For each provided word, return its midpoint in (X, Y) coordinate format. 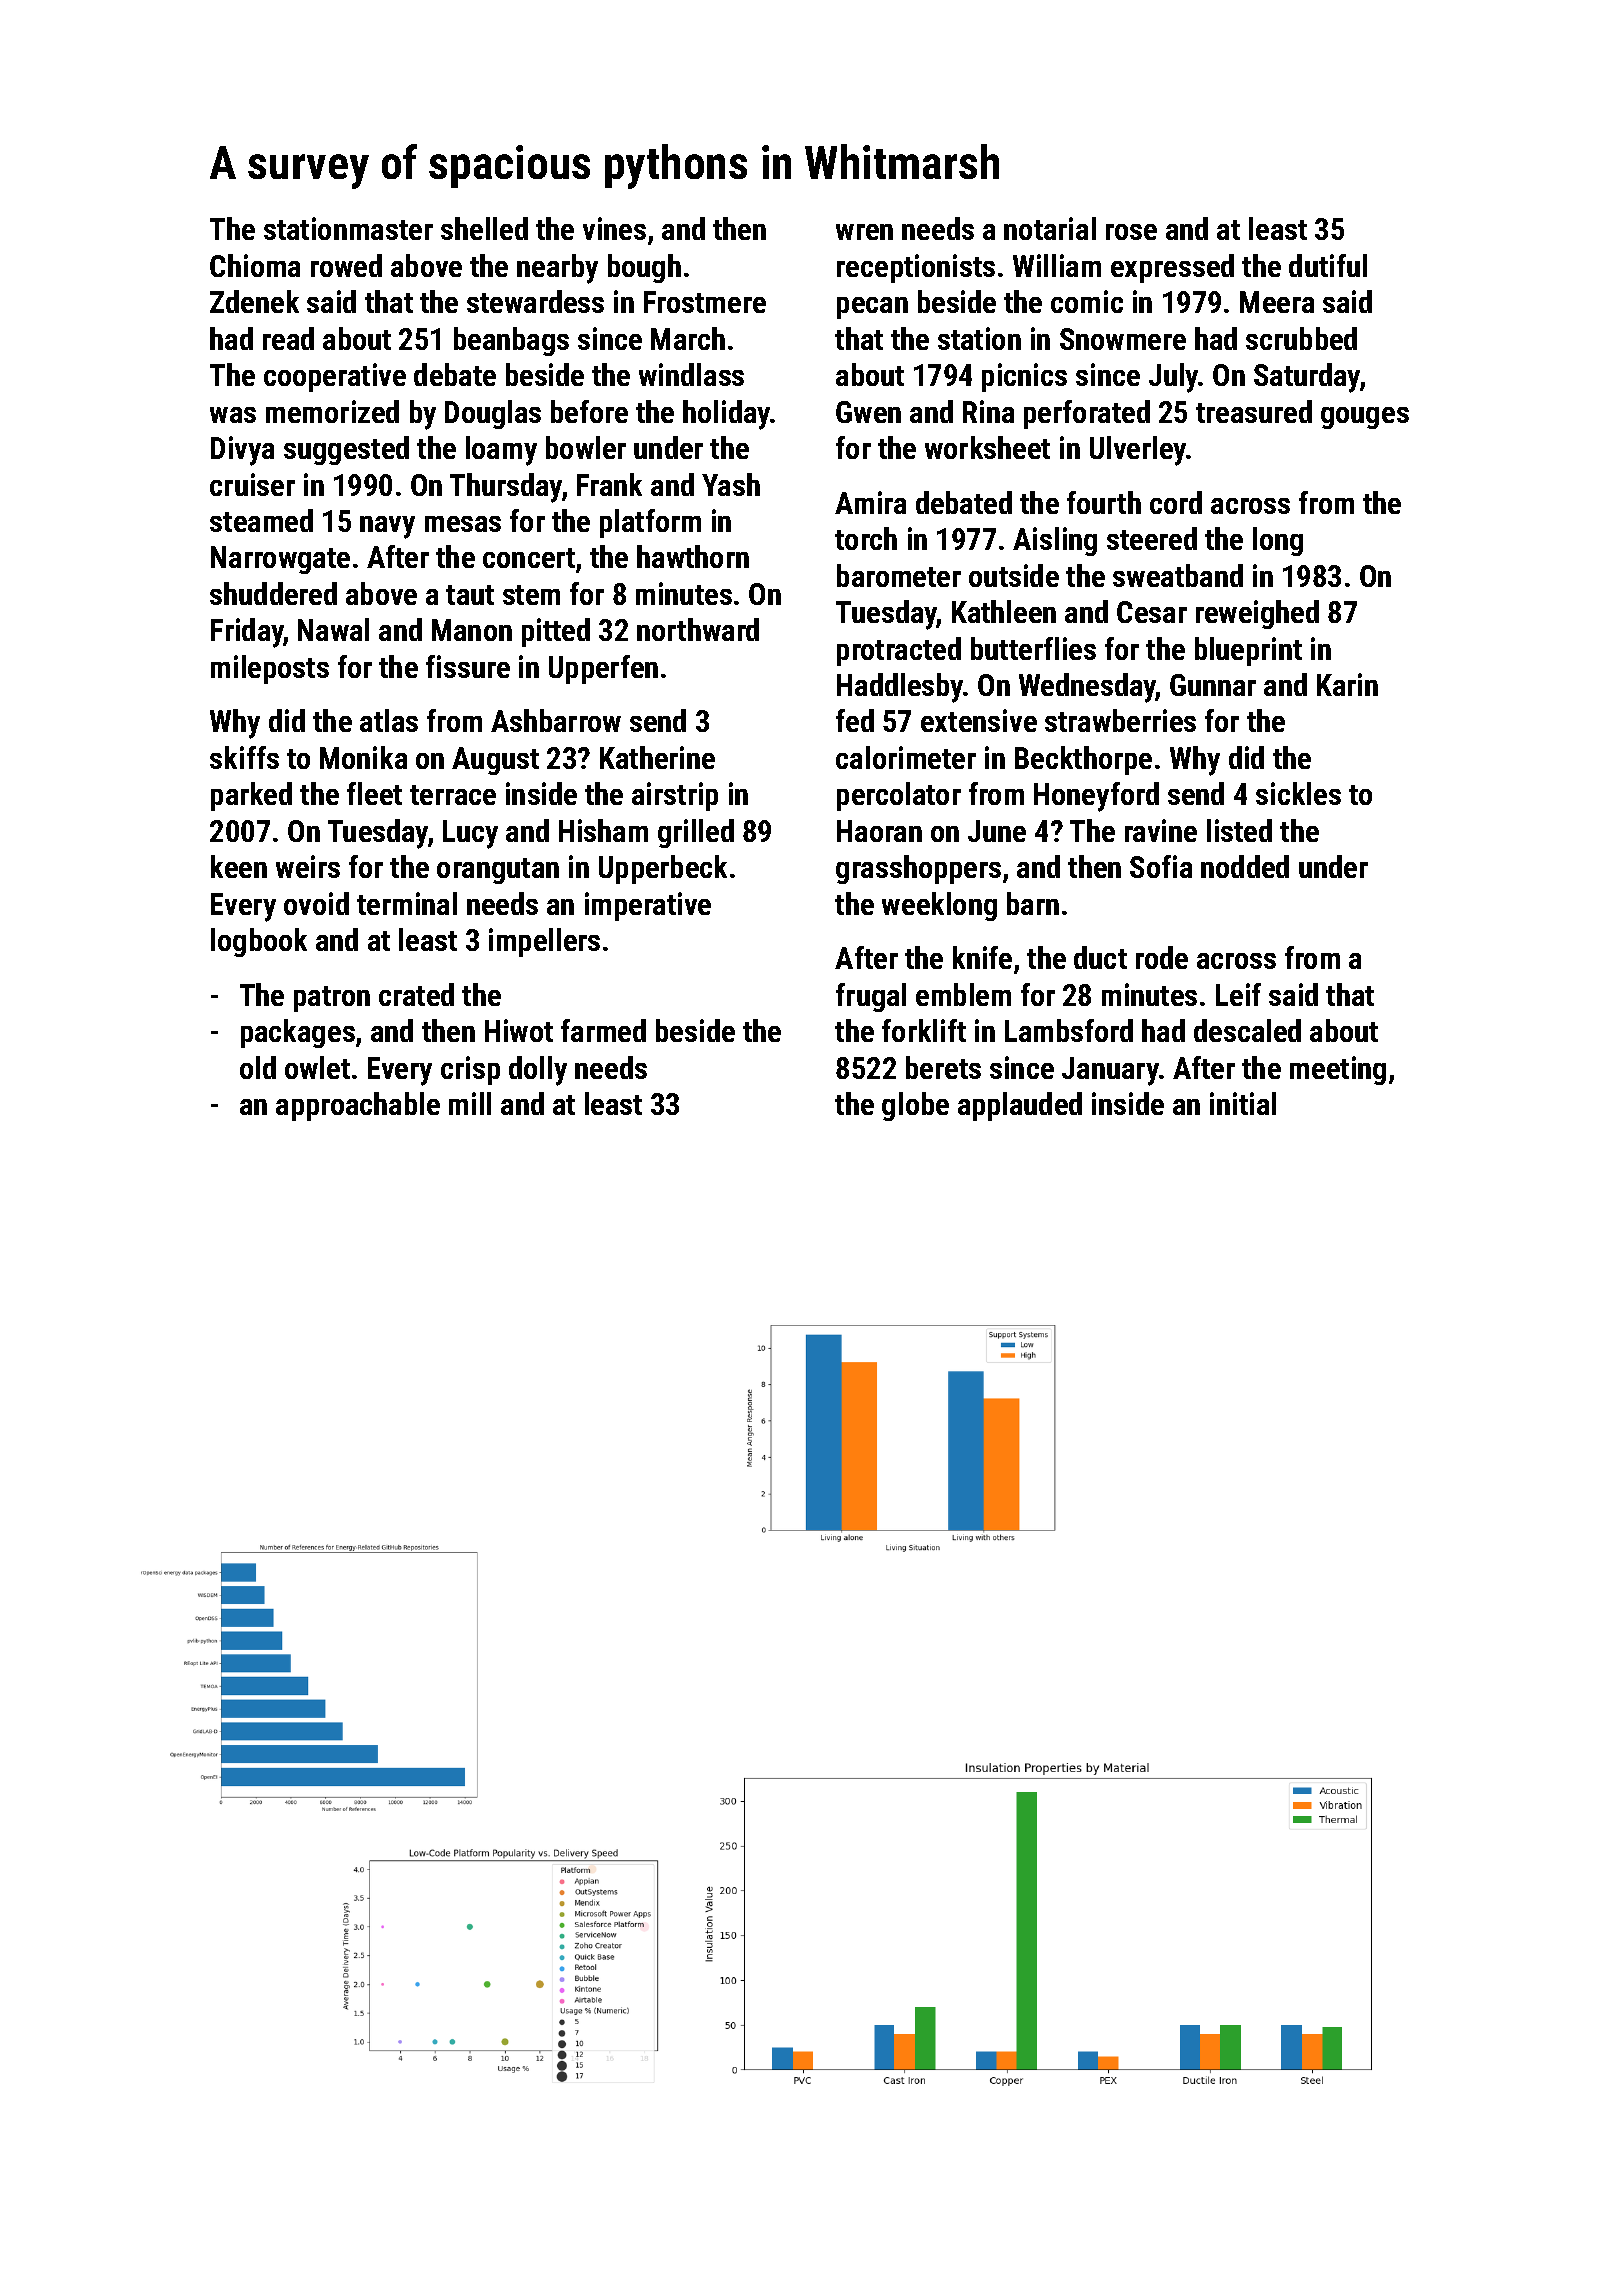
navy (387, 527)
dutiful (1328, 265)
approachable (358, 1106)
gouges (1365, 418)
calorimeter (906, 757)
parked (251, 796)
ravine (1161, 830)
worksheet (987, 447)
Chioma (255, 265)
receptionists (916, 268)
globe (915, 1106)
